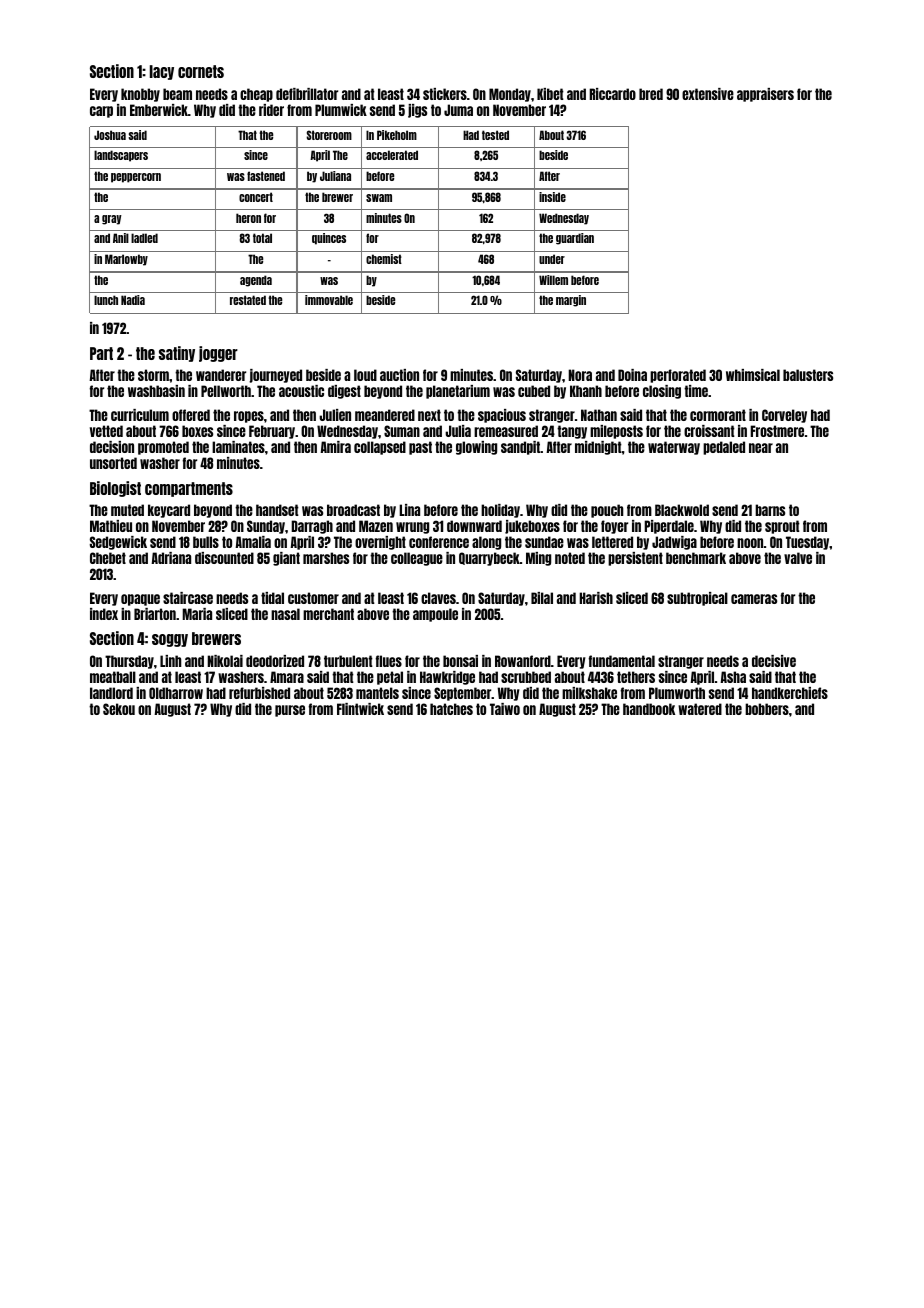 The height and width of the document is (1308, 924). What do you see at coordinates (765, 95) in the document?
I see `appraisers` at bounding box center [765, 95].
